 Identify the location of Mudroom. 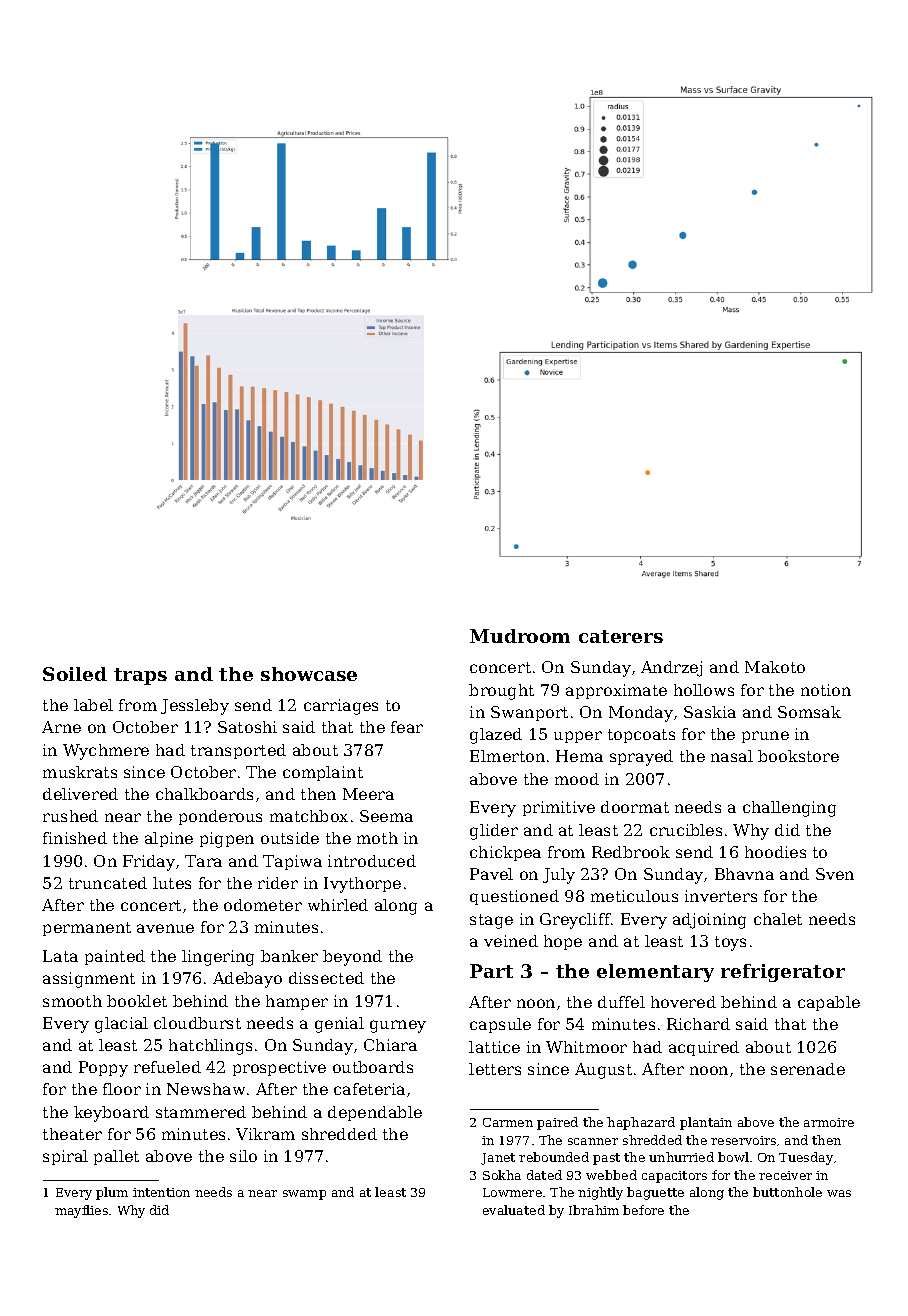
(520, 636).
